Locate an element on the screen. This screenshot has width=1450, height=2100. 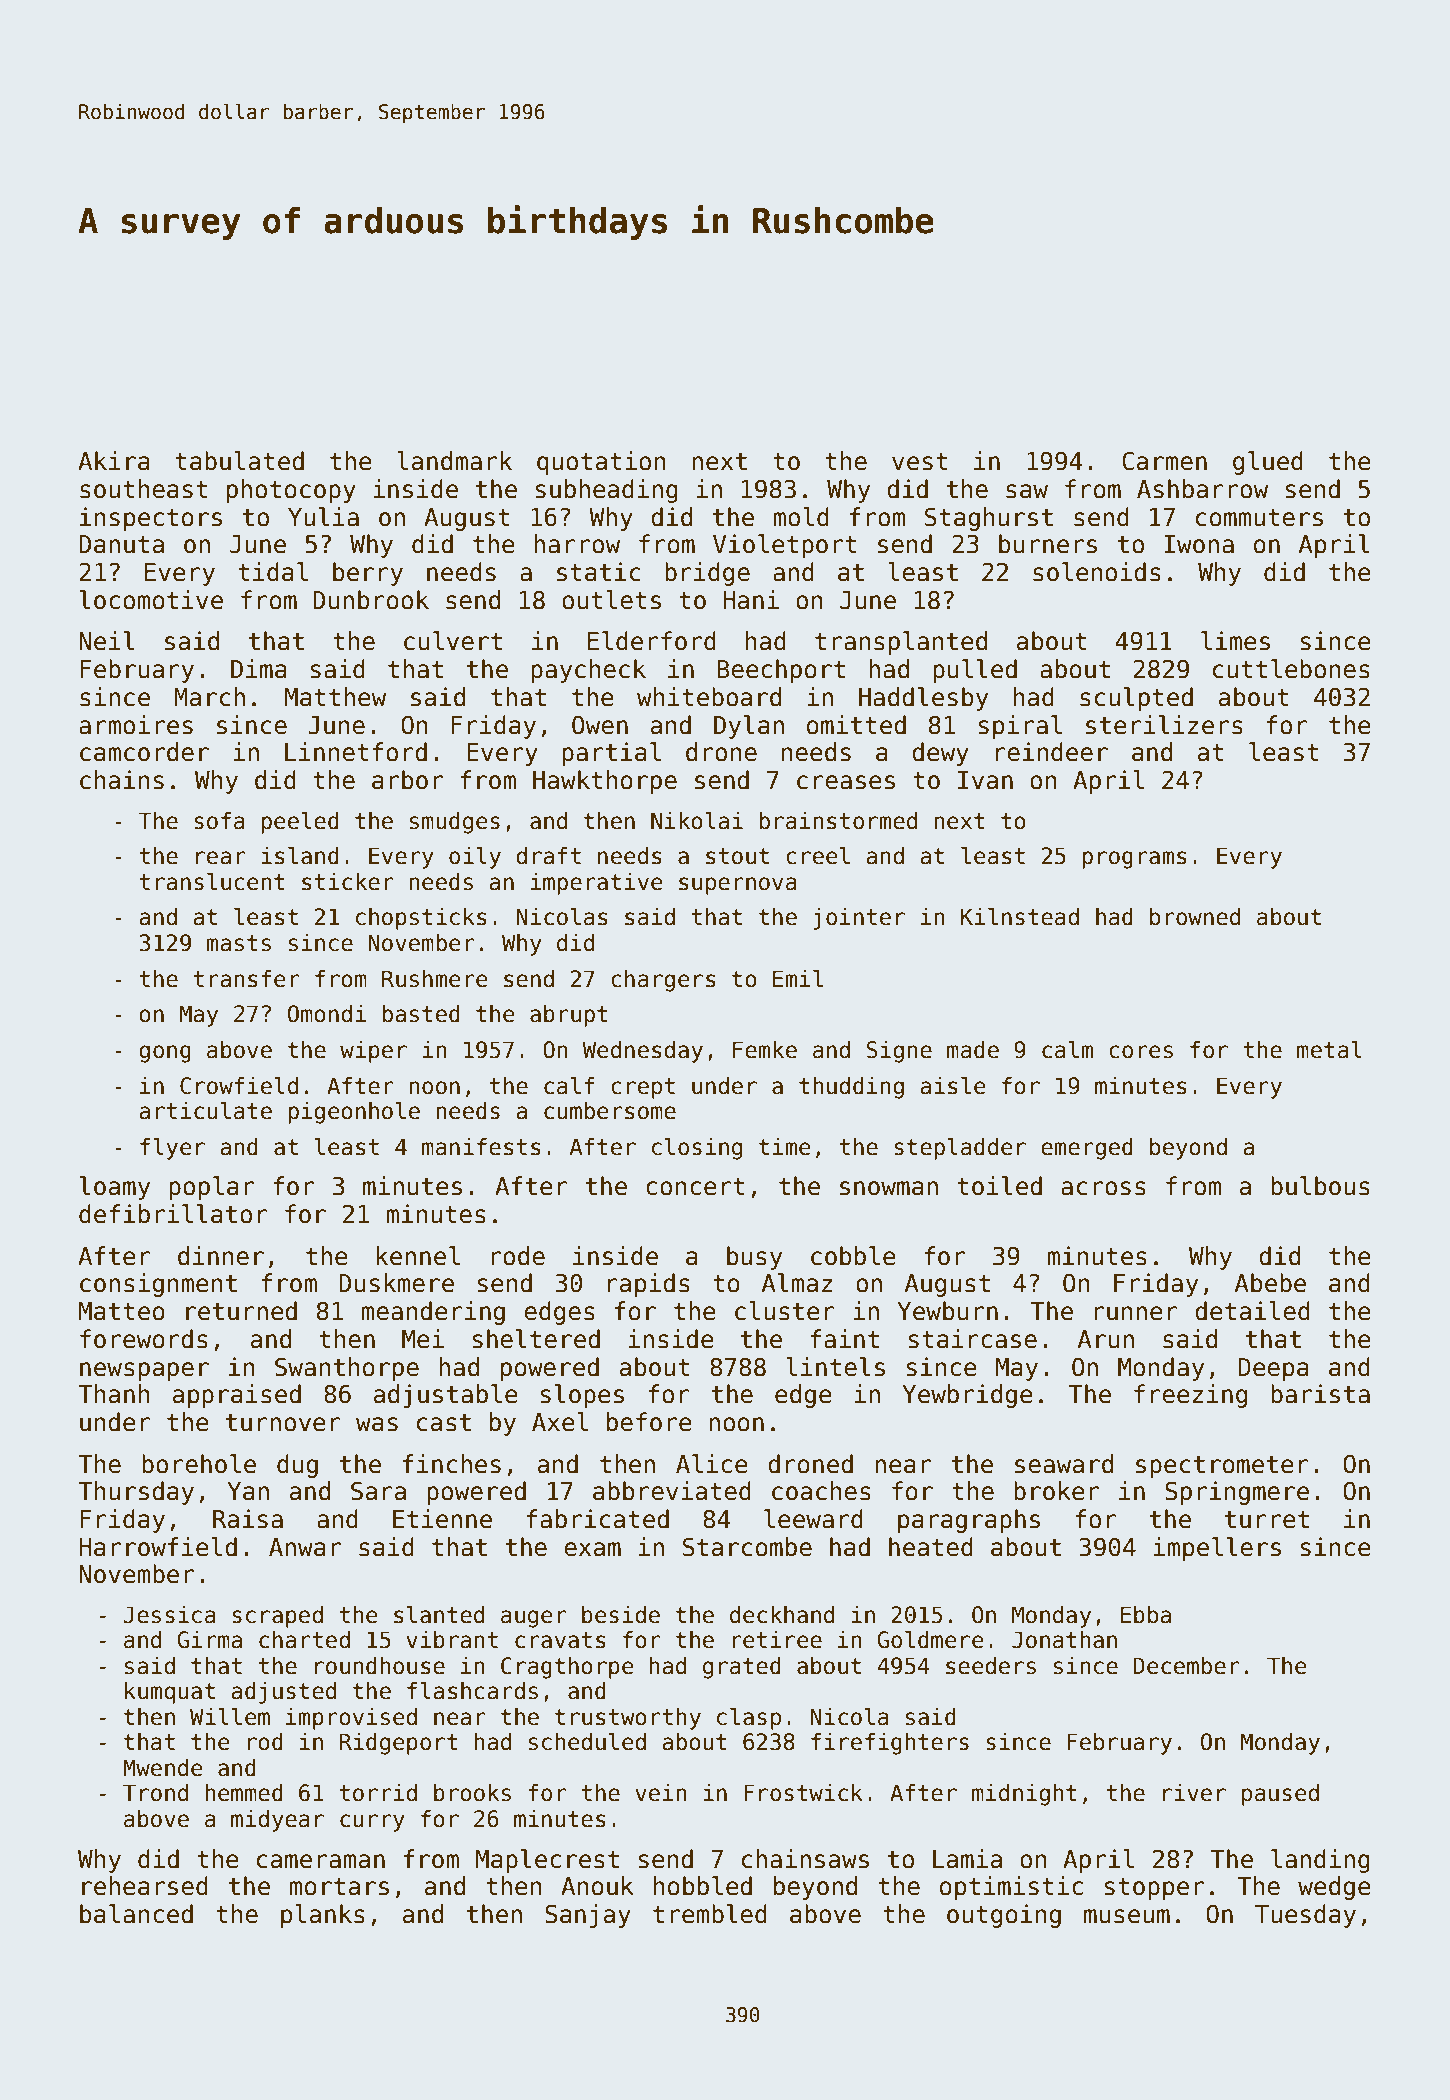
commuters is located at coordinates (1259, 518).
